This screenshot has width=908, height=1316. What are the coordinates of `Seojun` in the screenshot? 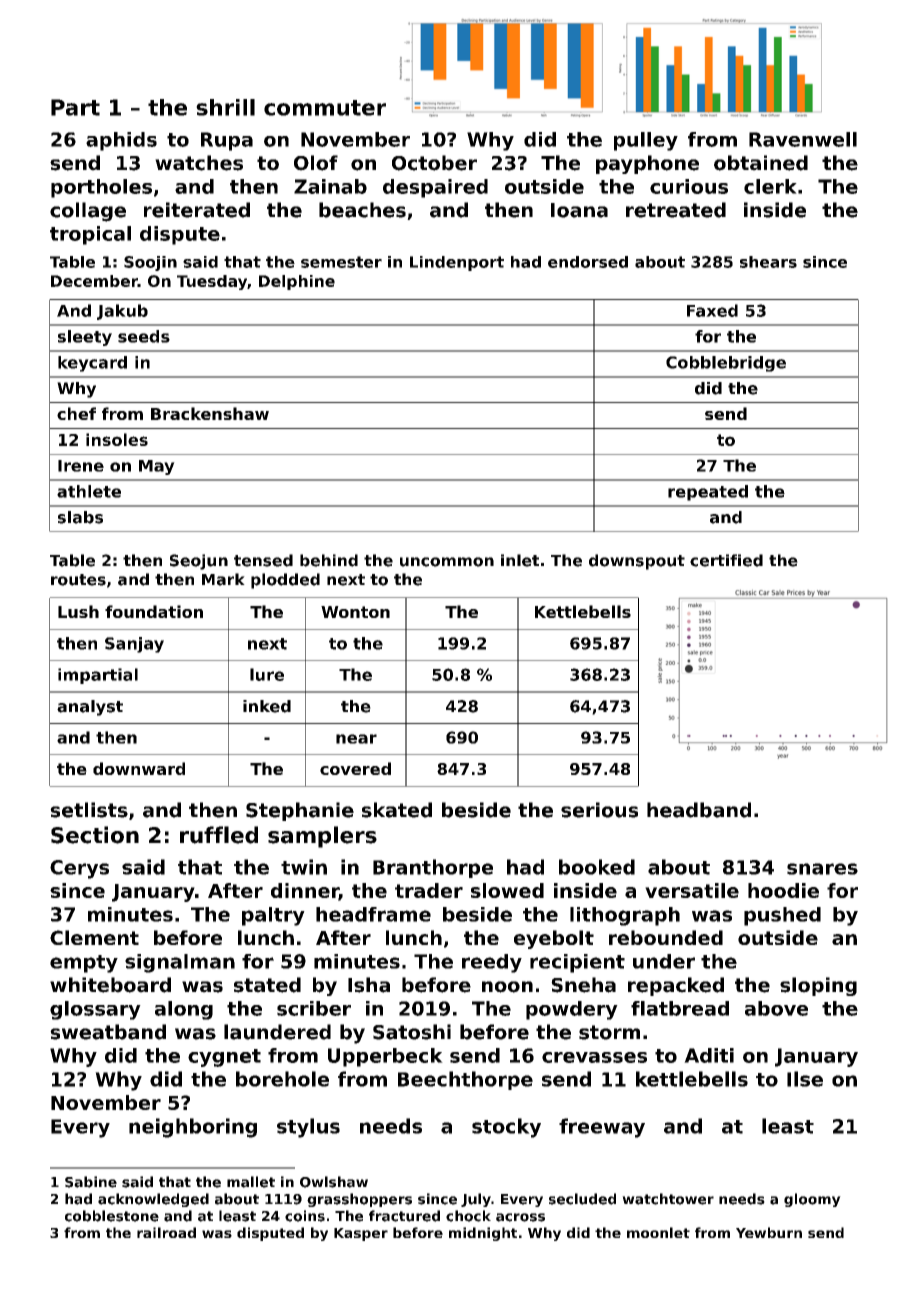 It's located at (199, 562).
